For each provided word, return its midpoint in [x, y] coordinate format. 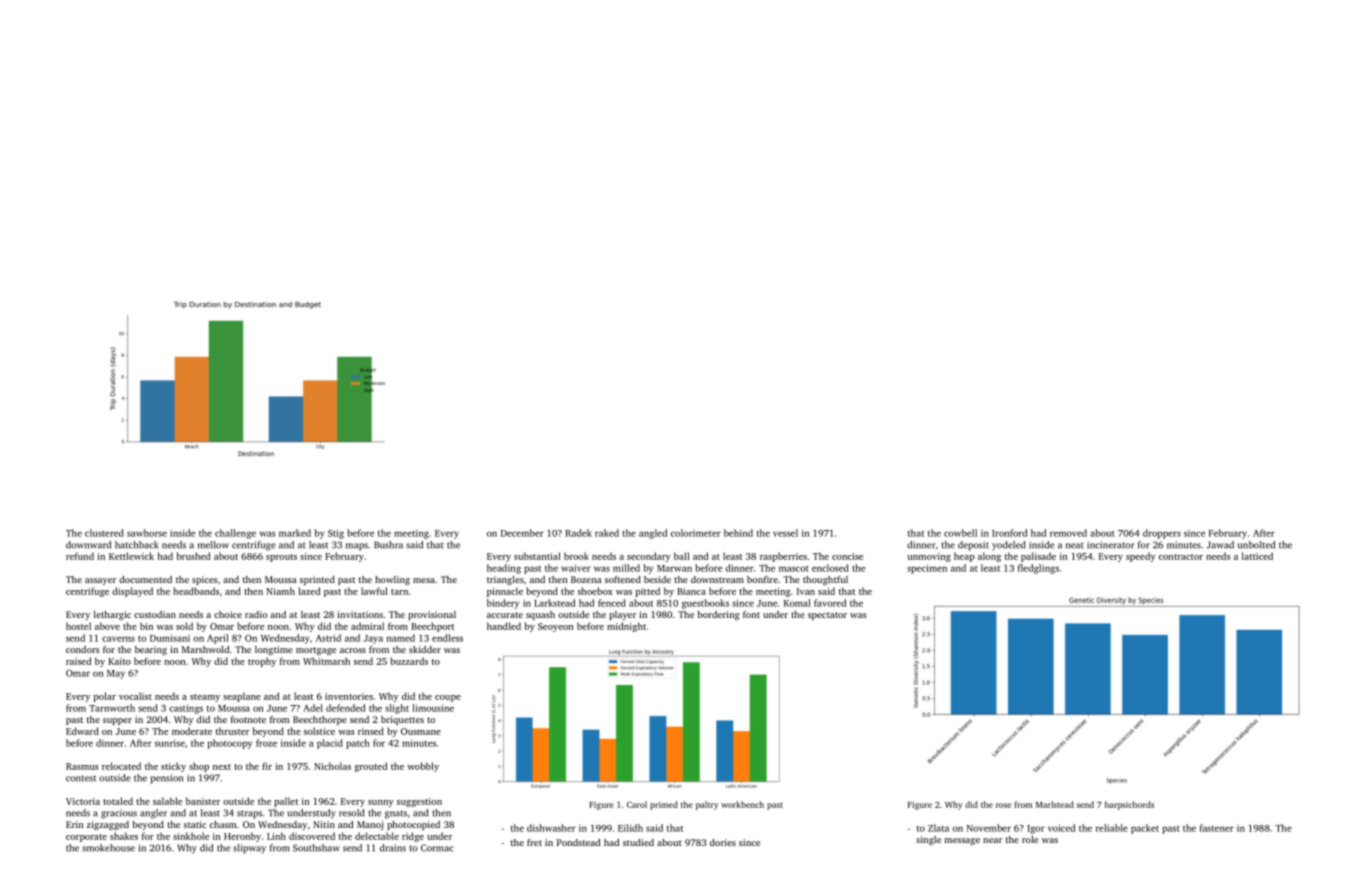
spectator [827, 616]
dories [723, 842]
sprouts [281, 558]
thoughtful [825, 580]
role [1030, 839]
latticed [1257, 556]
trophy [262, 662]
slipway [249, 849]
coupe [448, 698]
